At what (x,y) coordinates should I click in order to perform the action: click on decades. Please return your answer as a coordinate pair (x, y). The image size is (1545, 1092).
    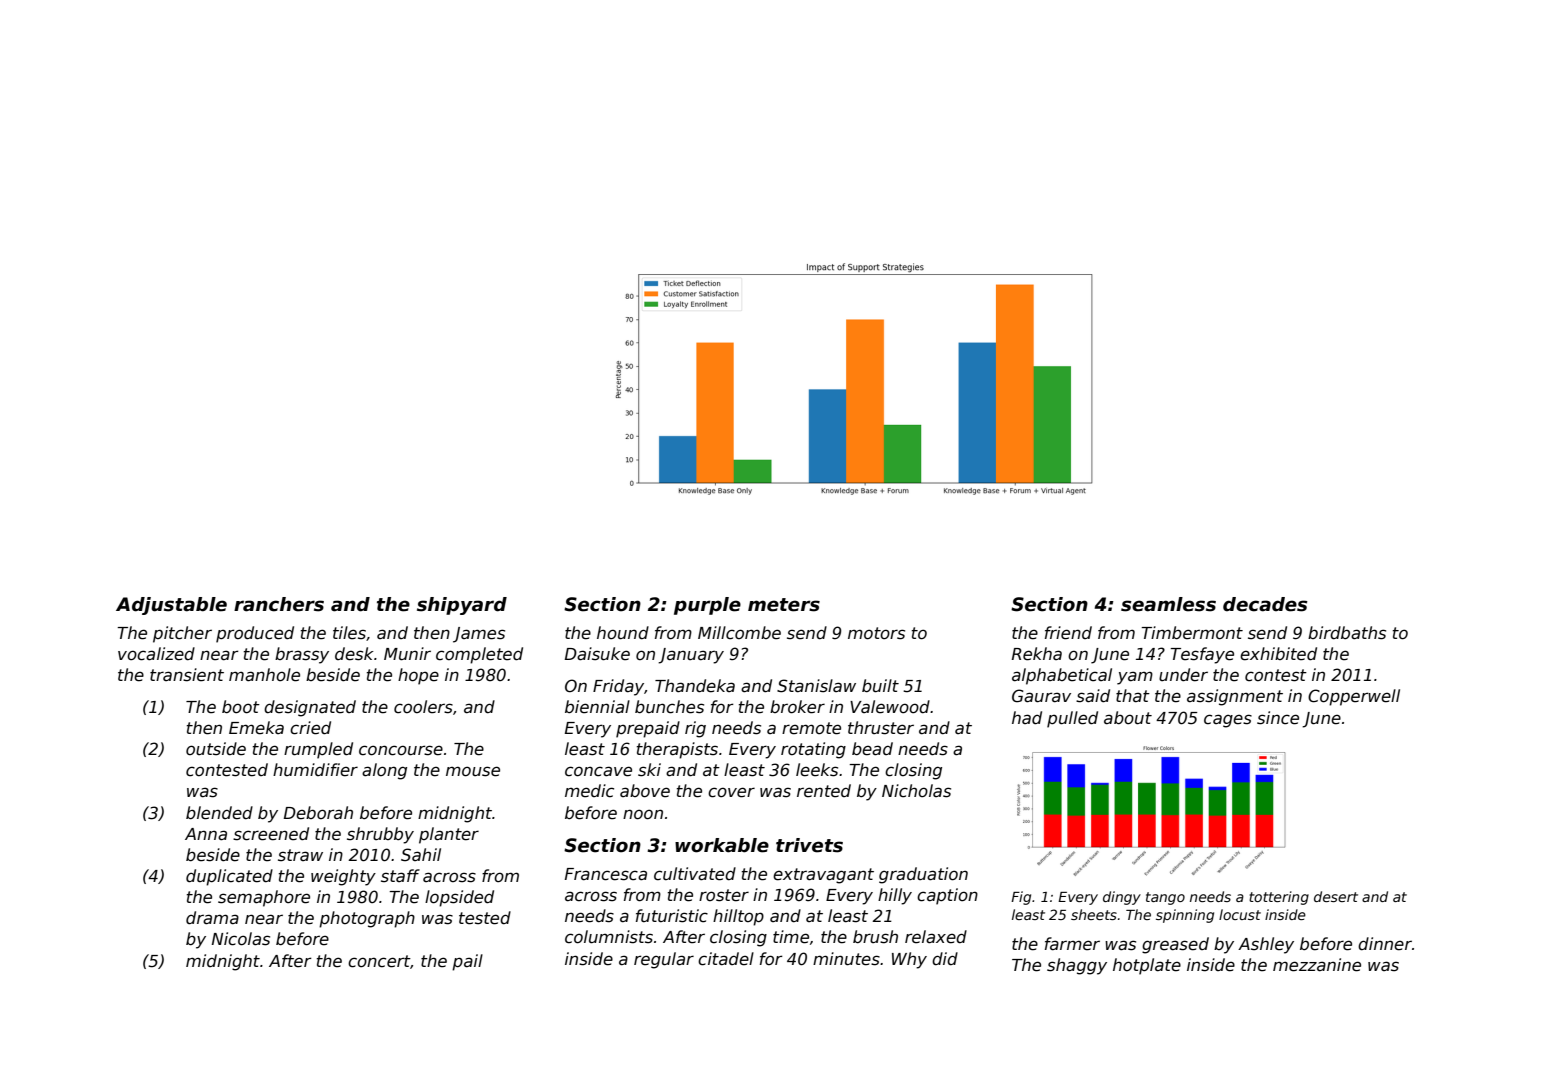
    Looking at the image, I should click on (1265, 604).
